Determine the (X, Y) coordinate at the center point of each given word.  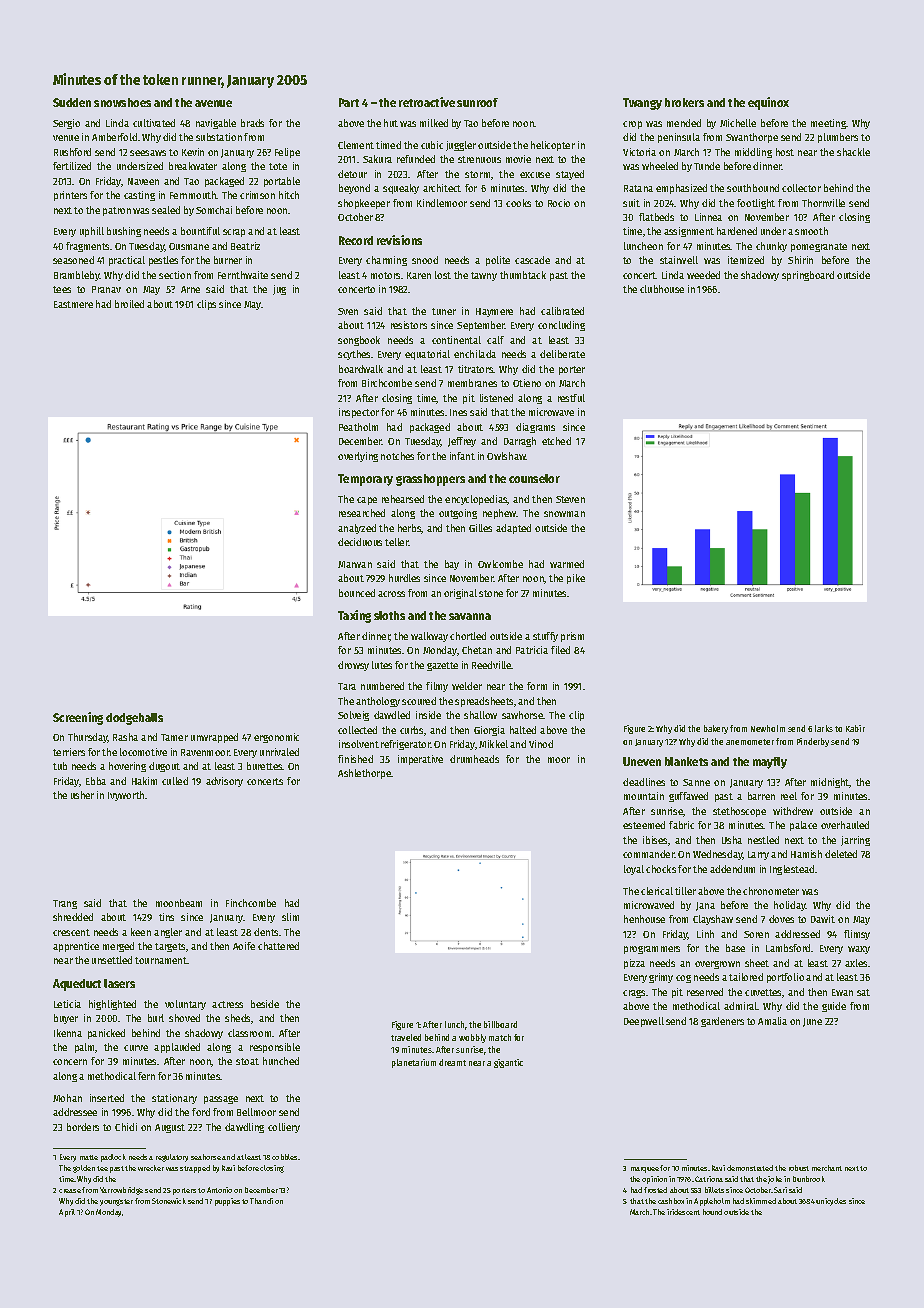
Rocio (559, 203)
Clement (356, 145)
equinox (768, 103)
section (175, 275)
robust (799, 1168)
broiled (129, 304)
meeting (828, 124)
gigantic (508, 1063)
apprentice (76, 947)
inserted (107, 1098)
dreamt (452, 1062)
